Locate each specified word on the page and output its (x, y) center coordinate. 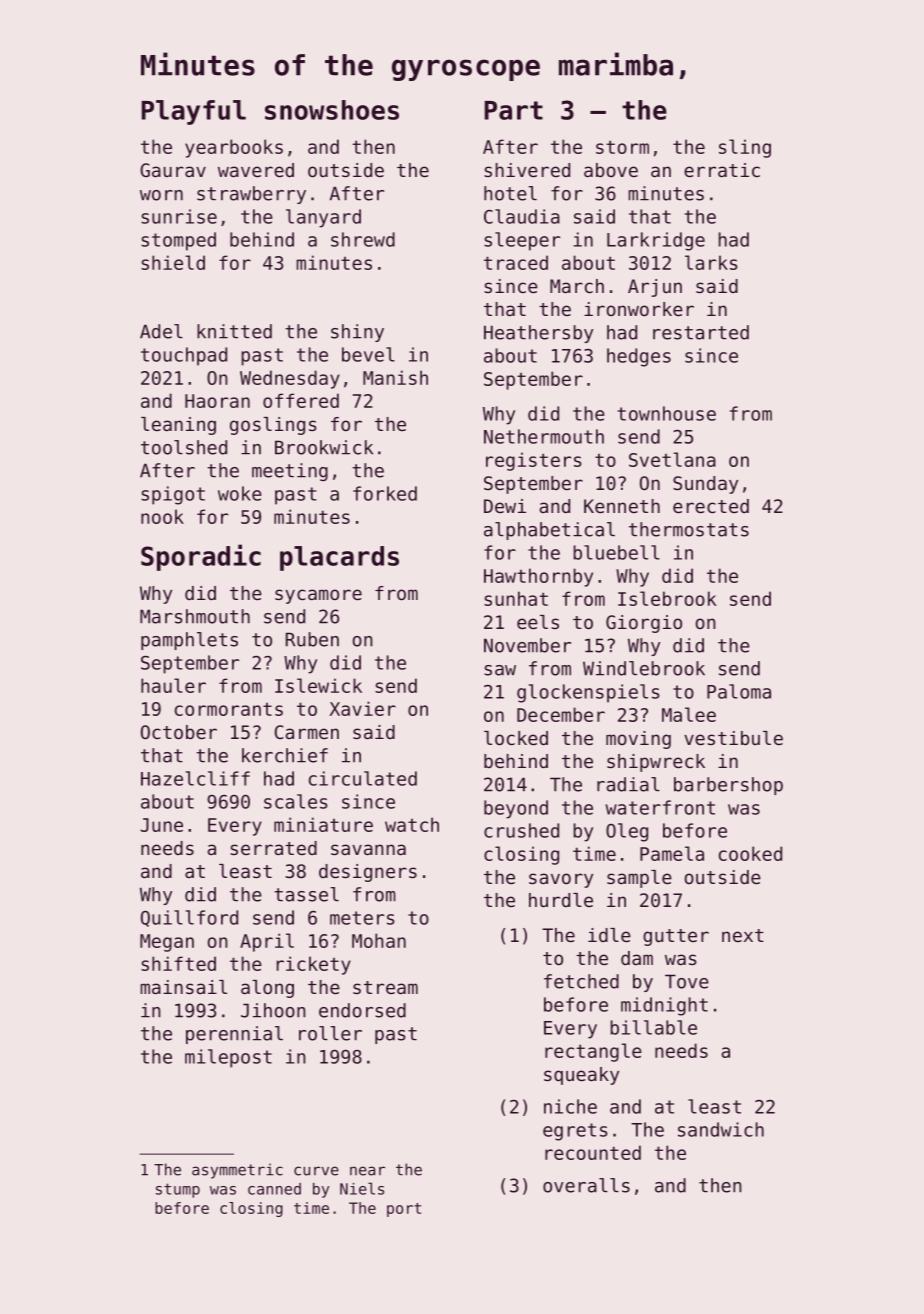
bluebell (617, 552)
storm (622, 147)
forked (385, 493)
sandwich (721, 1129)
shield (173, 262)
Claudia (522, 216)
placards (339, 558)
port (404, 1210)
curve (316, 1171)
